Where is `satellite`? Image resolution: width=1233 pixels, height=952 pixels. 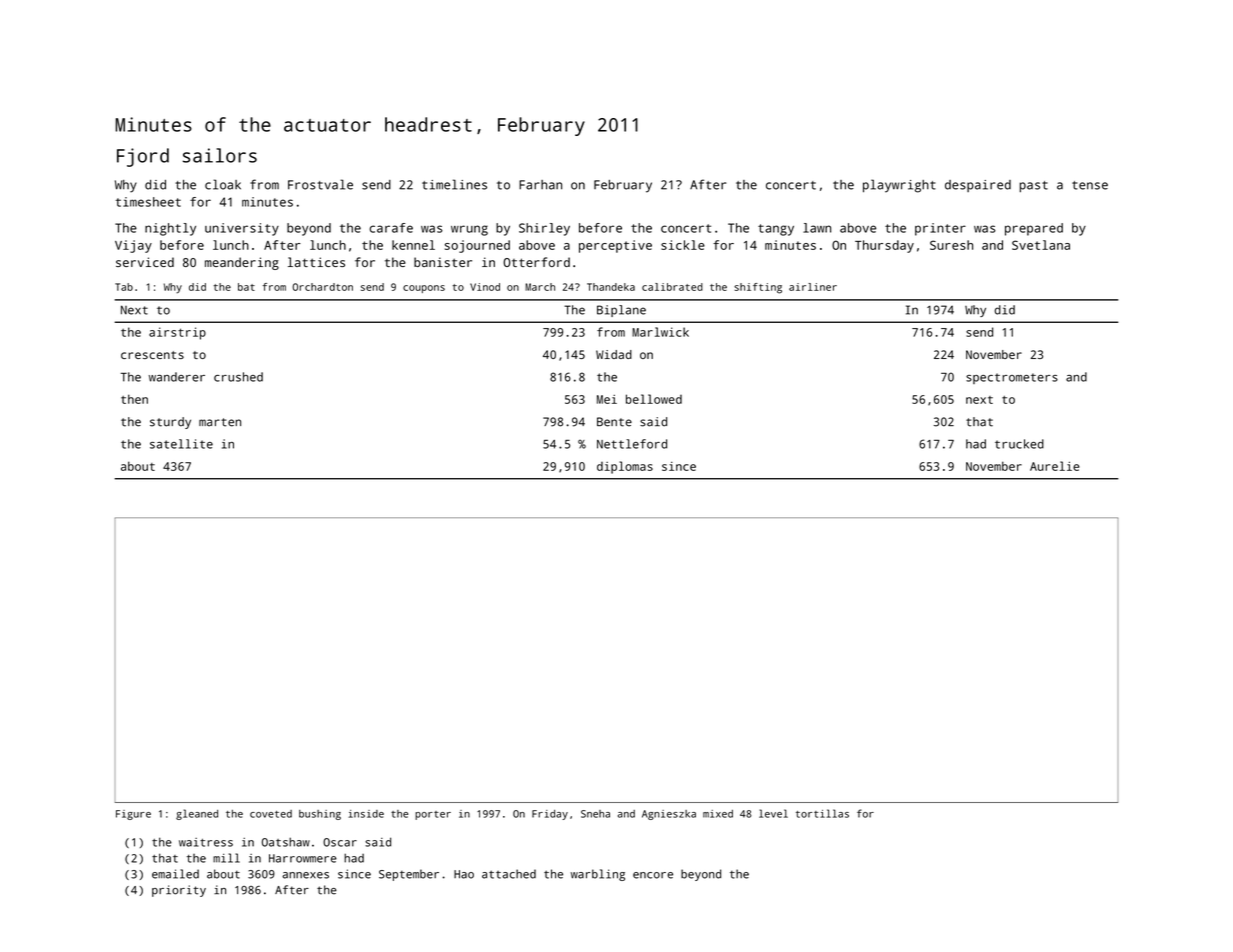 satellite is located at coordinates (181, 444).
